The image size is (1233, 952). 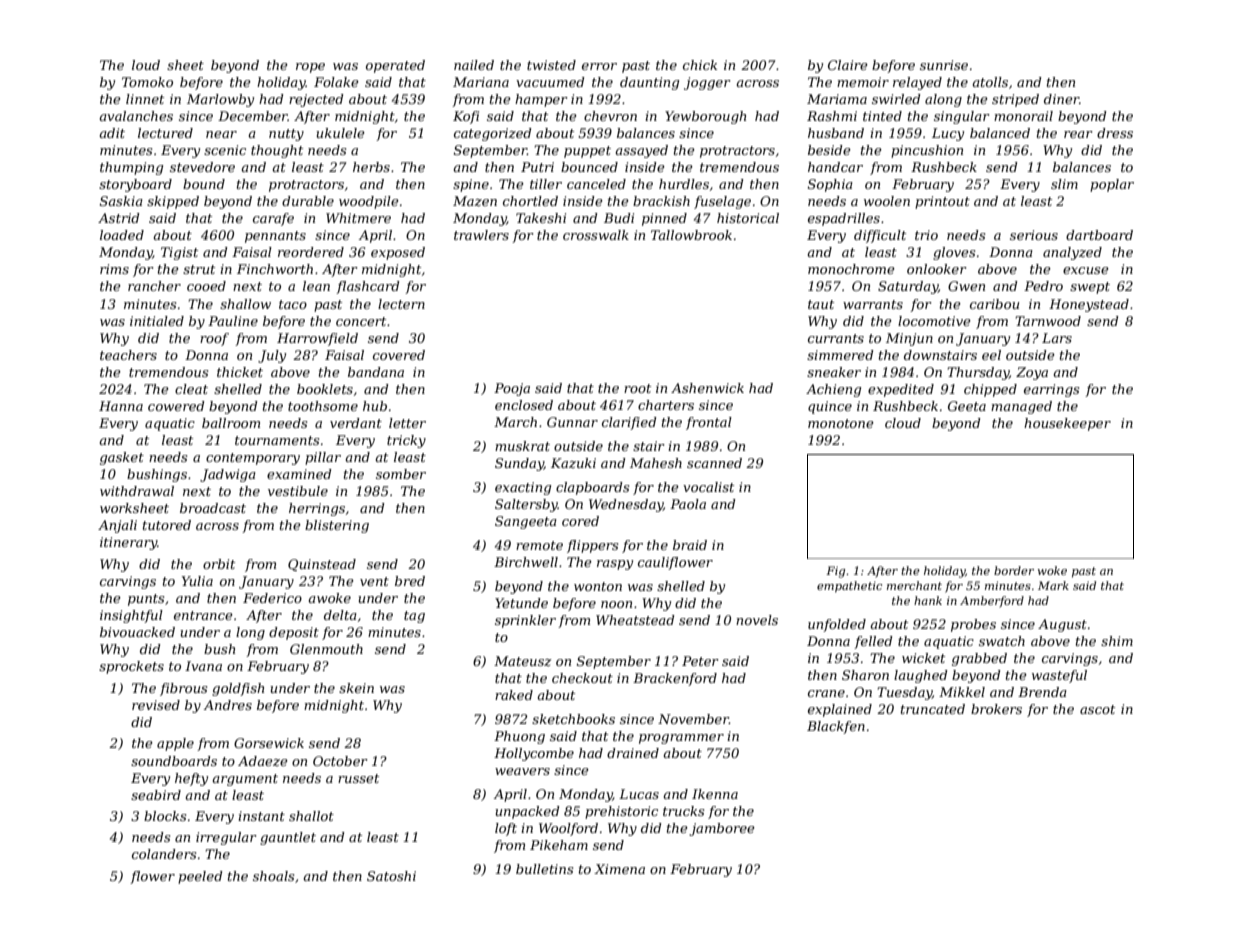 I want to click on colanders, so click(x=164, y=854).
